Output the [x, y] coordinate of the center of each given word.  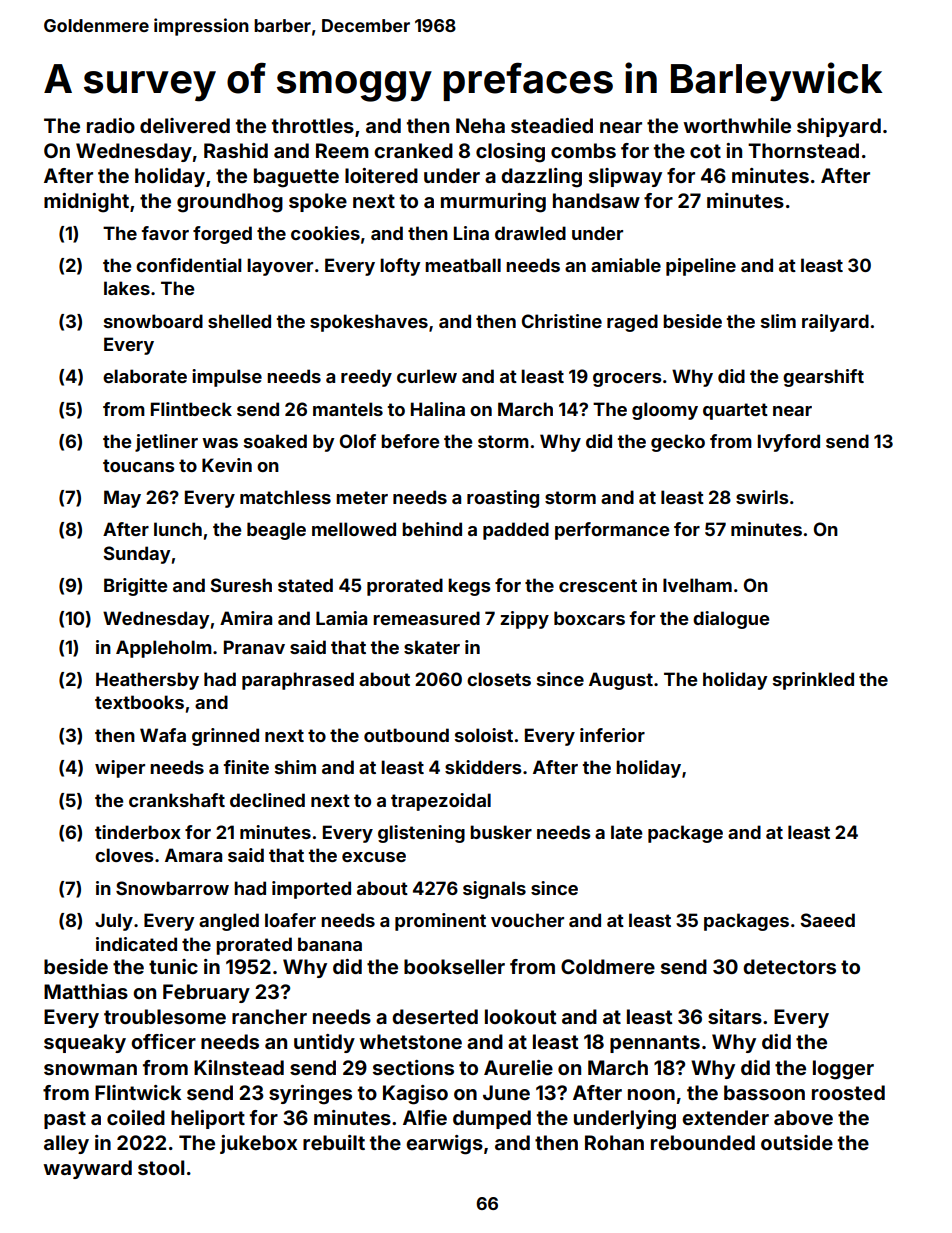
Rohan [614, 1142]
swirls [762, 497]
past [65, 1120]
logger [843, 1070]
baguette [296, 178]
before [410, 441]
